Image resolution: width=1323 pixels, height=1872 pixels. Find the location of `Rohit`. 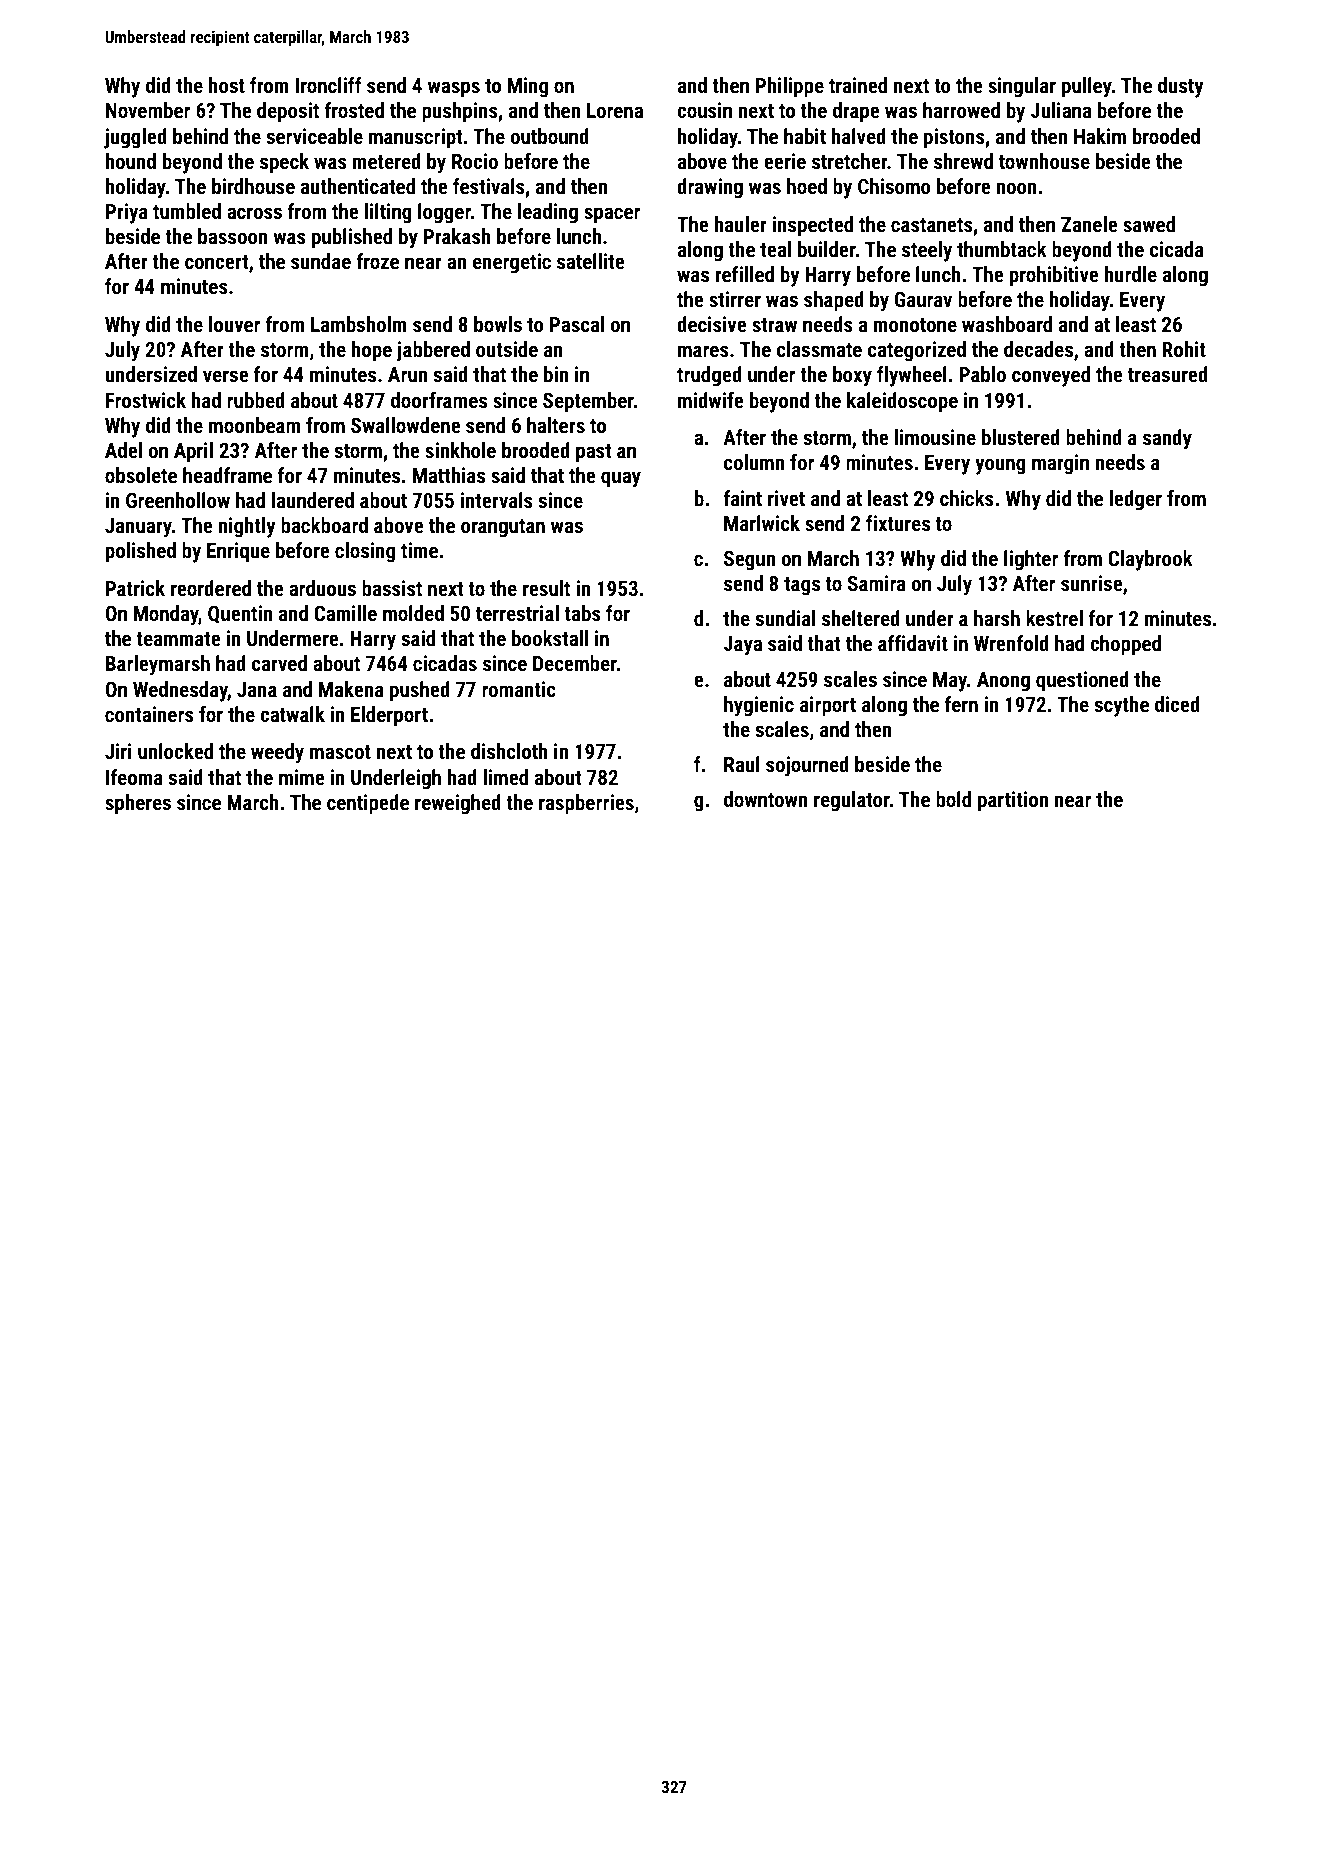

Rohit is located at coordinates (1184, 349).
